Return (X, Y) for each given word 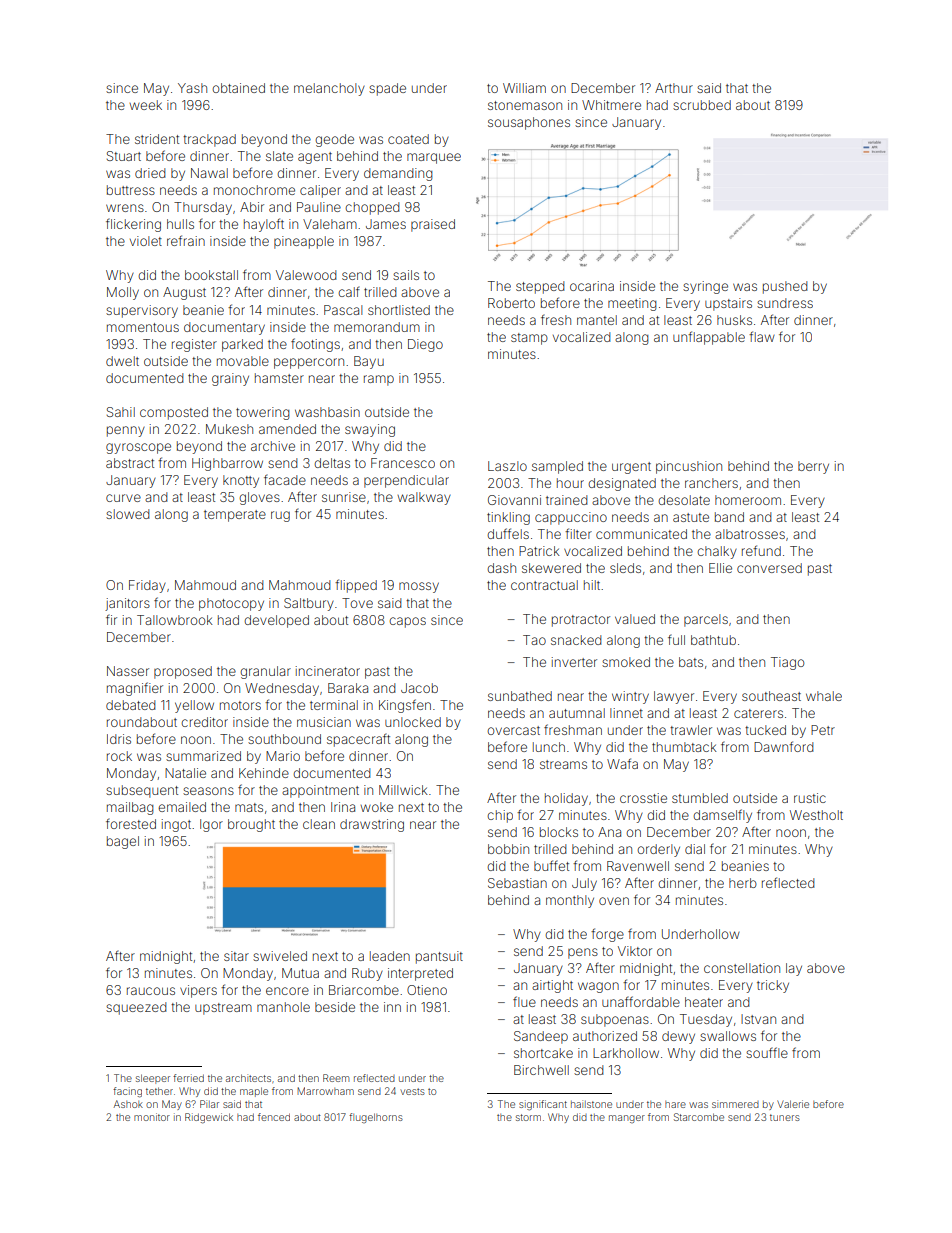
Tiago (787, 663)
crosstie (643, 798)
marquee (434, 158)
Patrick (539, 551)
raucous (151, 991)
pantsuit (439, 957)
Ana (609, 832)
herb (743, 883)
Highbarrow (227, 464)
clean (319, 824)
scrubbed (702, 105)
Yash (192, 88)
